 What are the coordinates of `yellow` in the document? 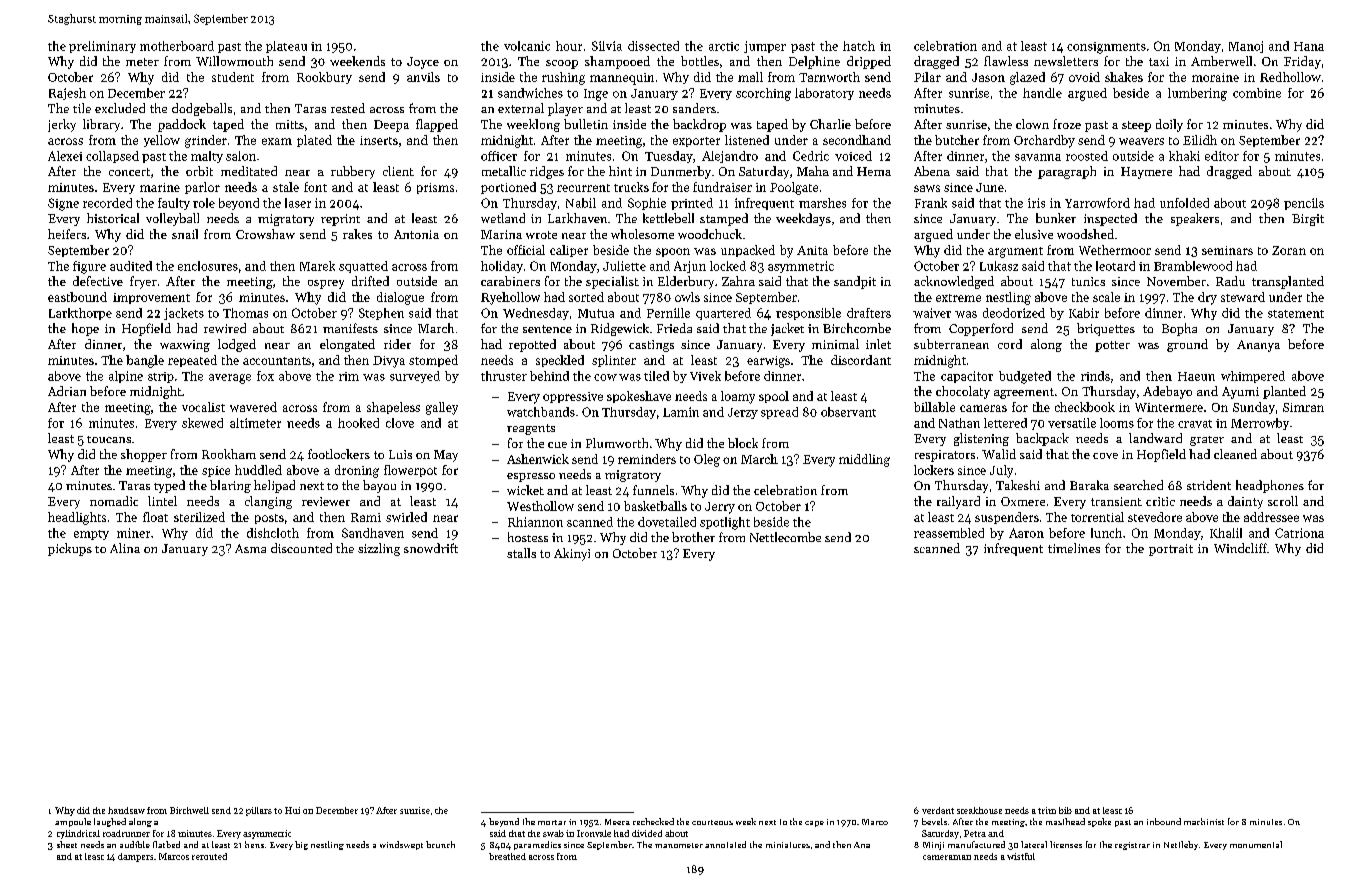 It's located at (162, 141).
